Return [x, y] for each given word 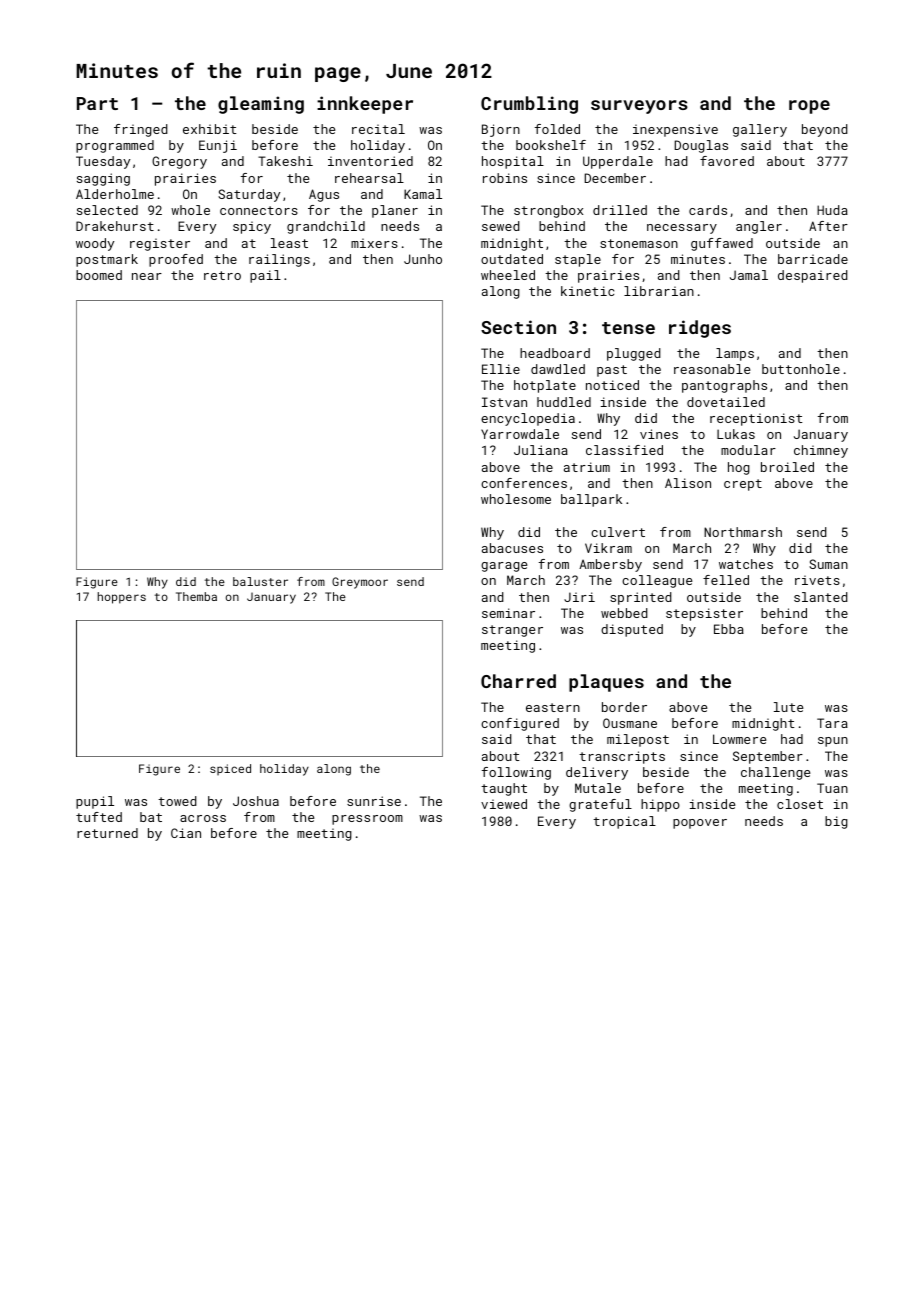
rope [809, 107]
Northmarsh [743, 532]
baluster [260, 581]
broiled [787, 467]
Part [97, 103]
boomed [99, 275]
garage [504, 567]
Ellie [501, 369]
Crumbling [529, 105]
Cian [186, 833]
